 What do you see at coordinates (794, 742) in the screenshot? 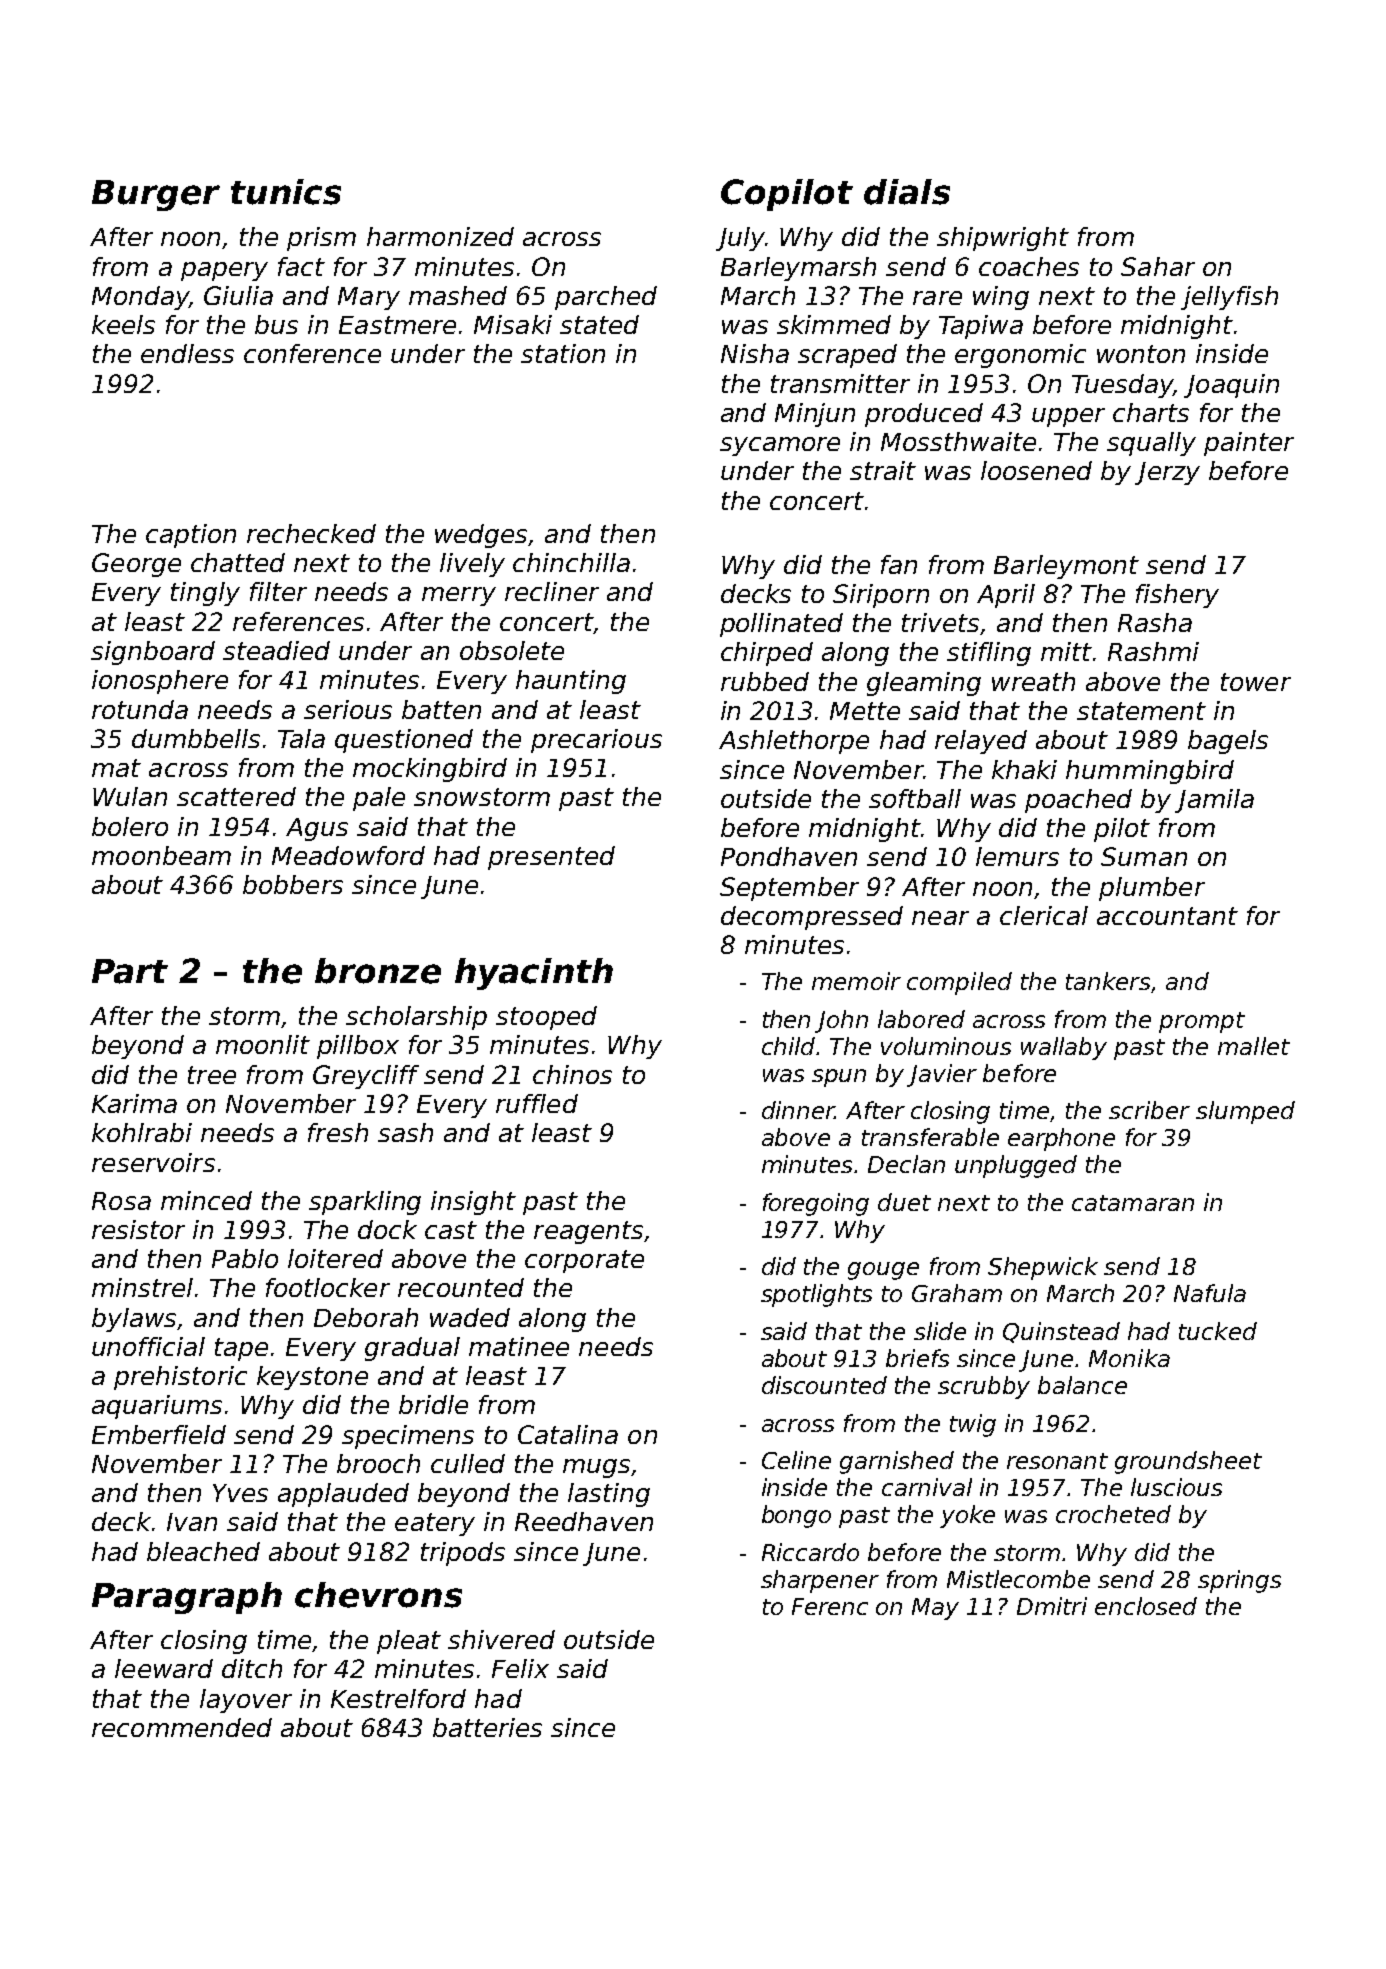
I see `Ashlethorpe` at bounding box center [794, 742].
